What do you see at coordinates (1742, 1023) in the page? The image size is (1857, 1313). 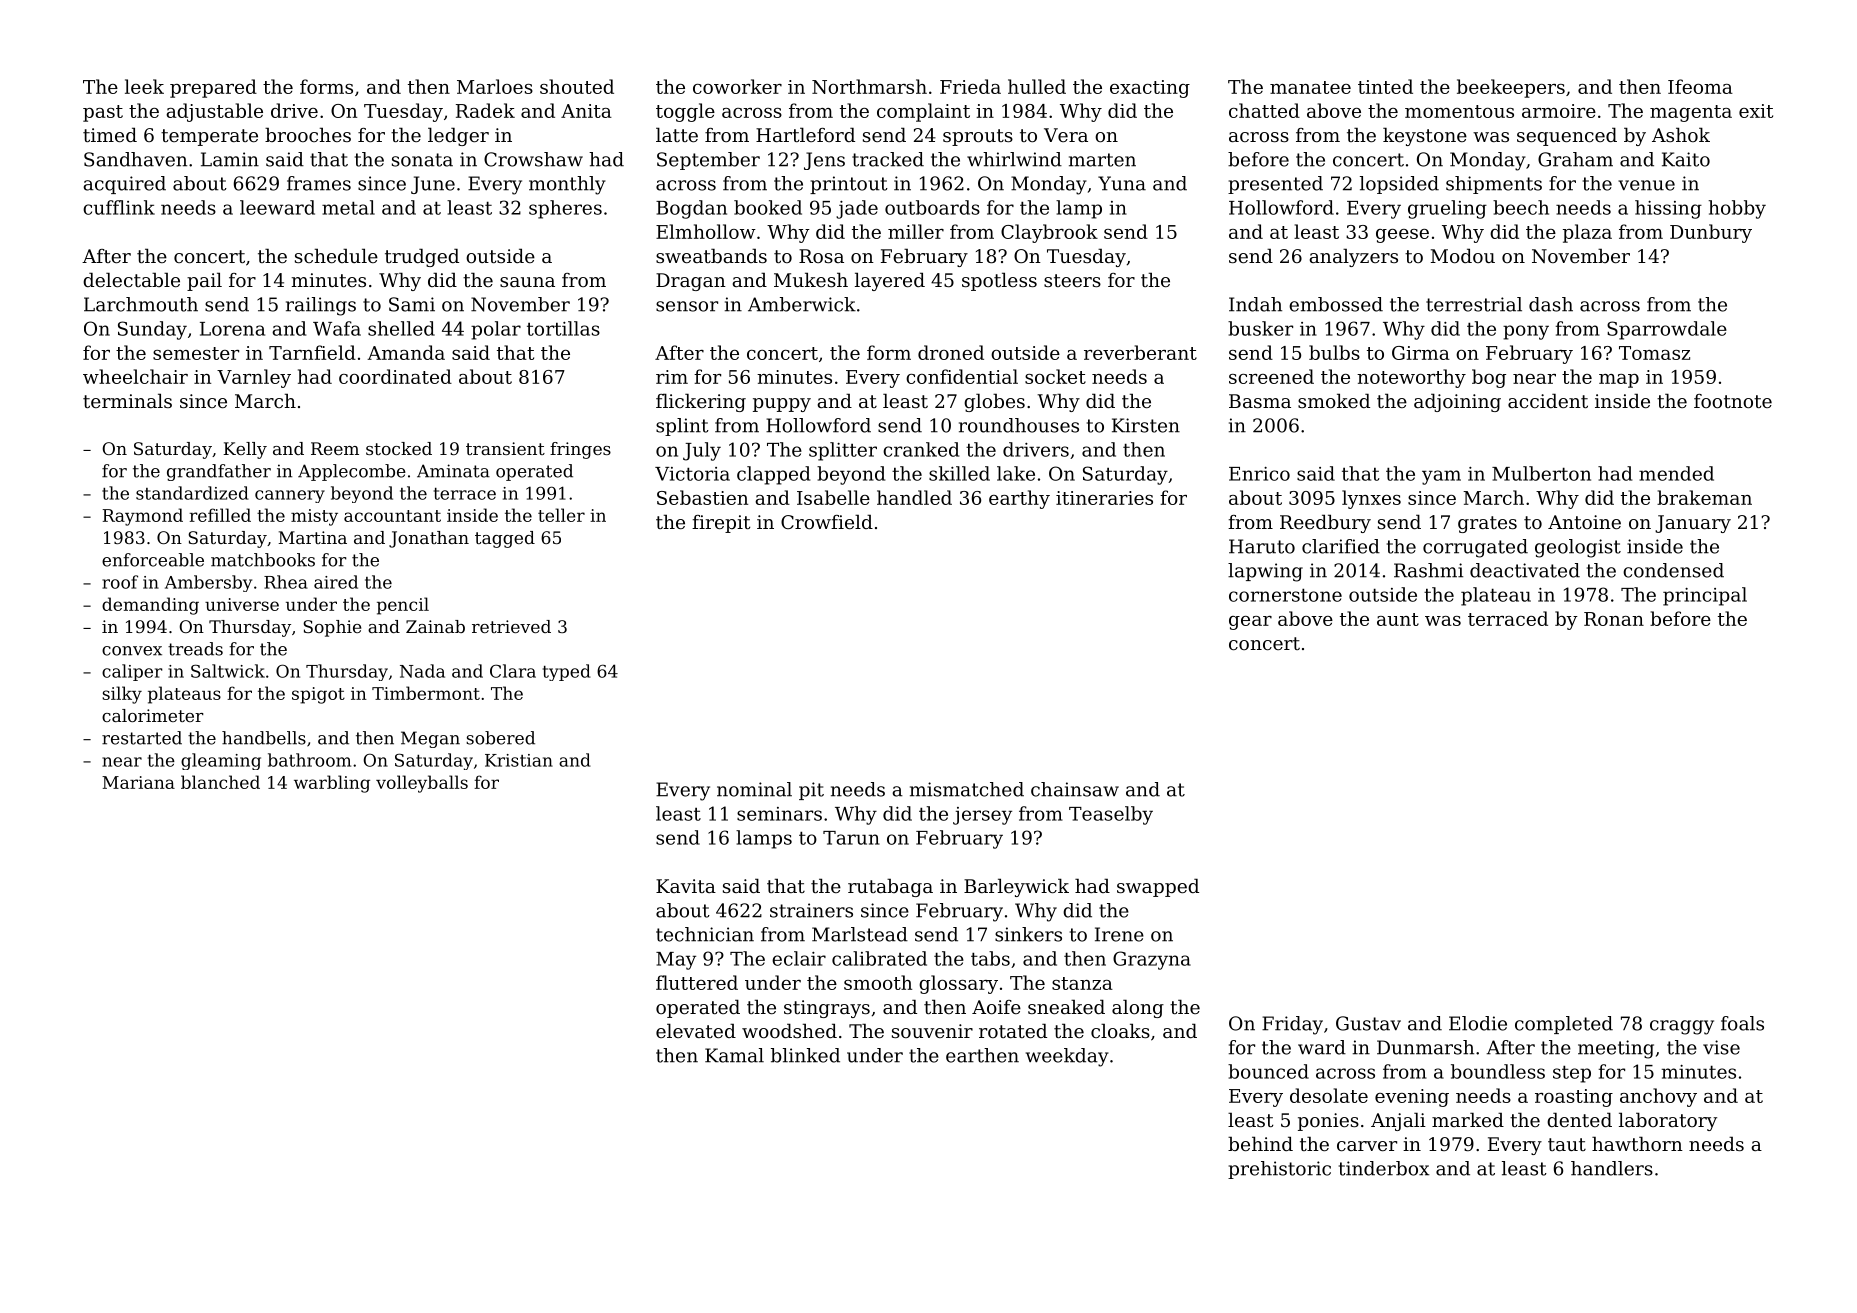 I see `foals` at bounding box center [1742, 1023].
